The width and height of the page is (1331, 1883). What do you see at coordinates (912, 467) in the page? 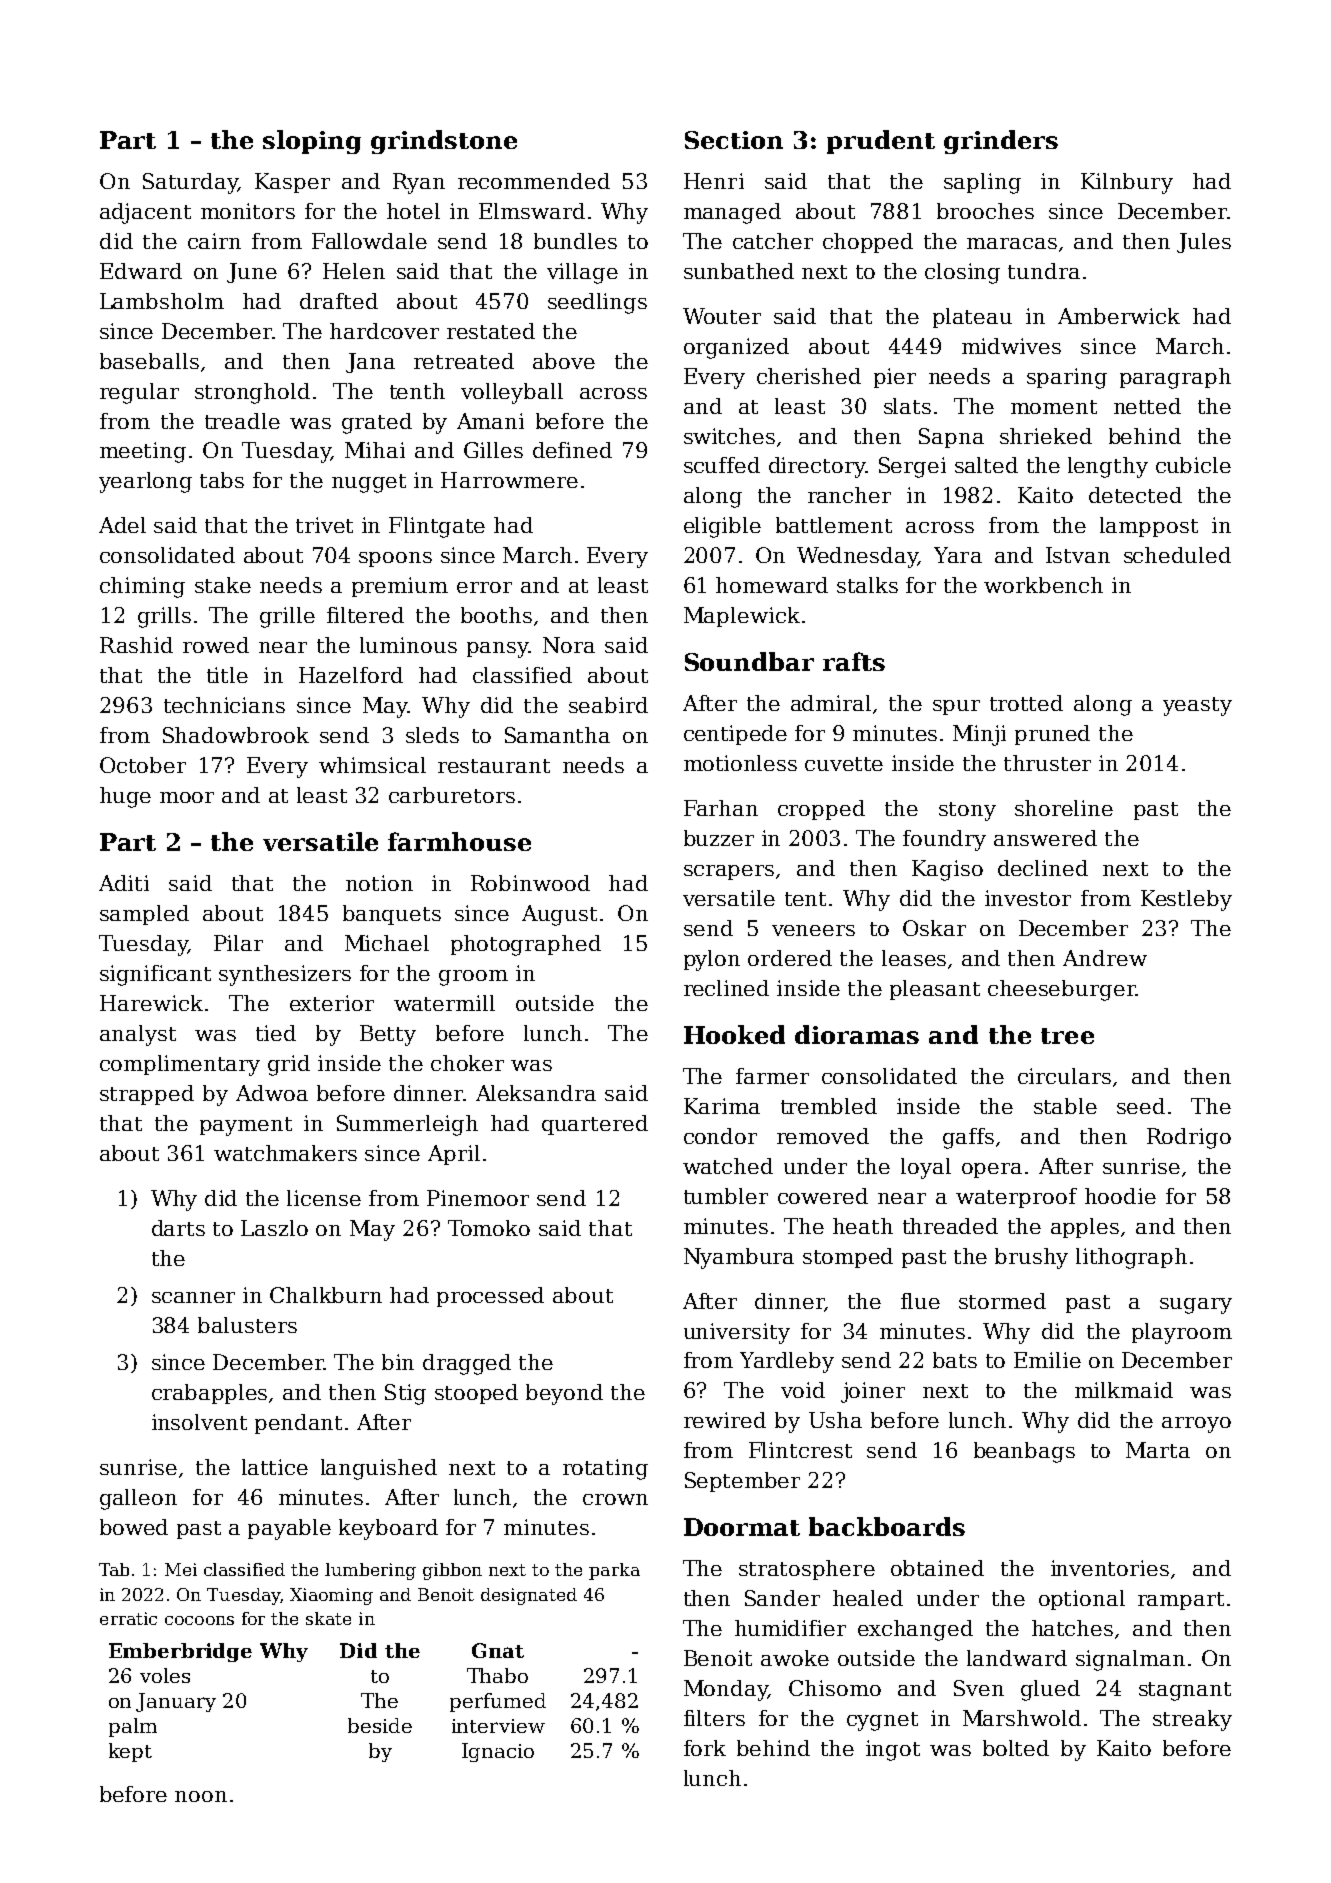
I see `Sergei` at bounding box center [912, 467].
